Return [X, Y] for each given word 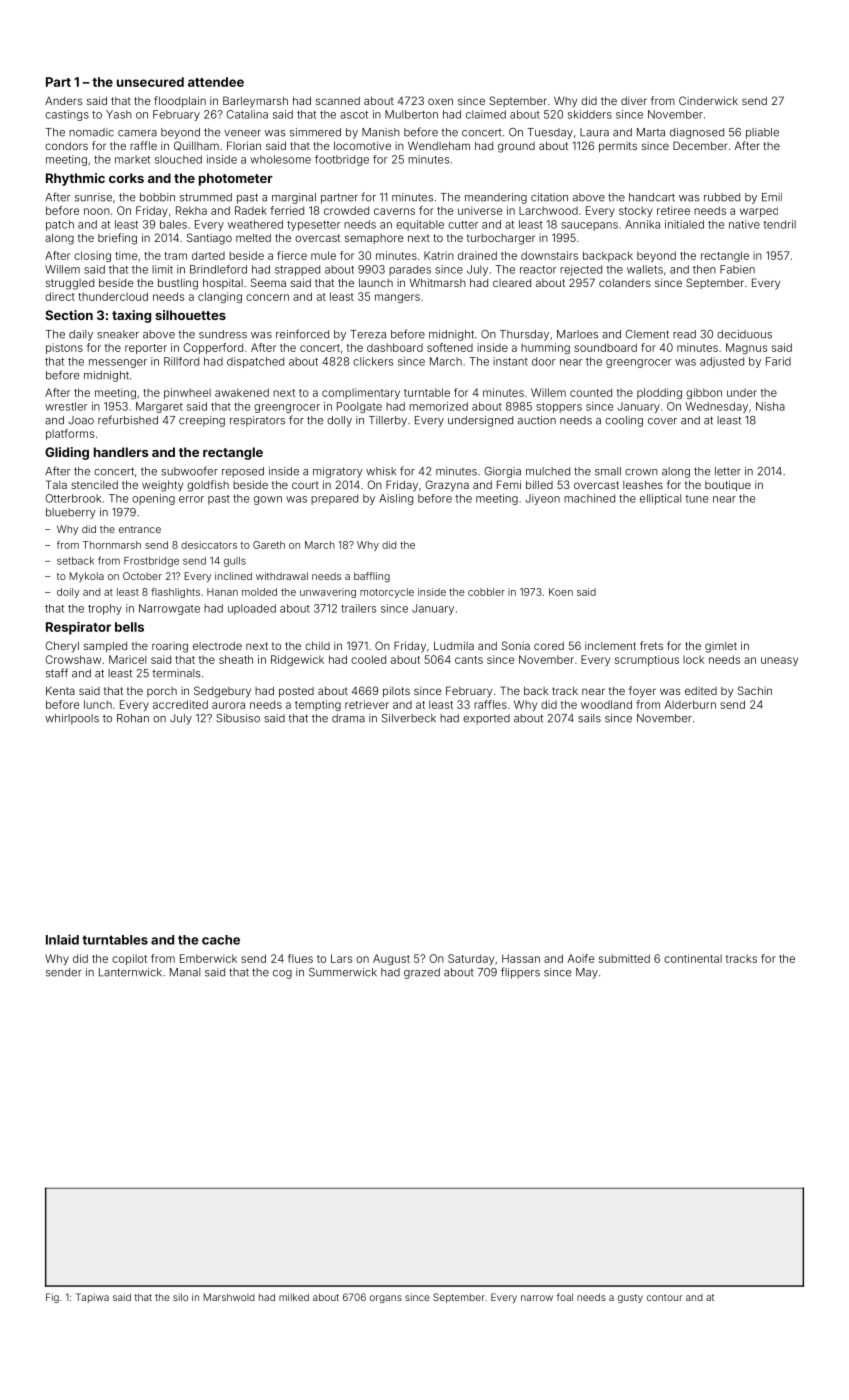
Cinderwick [708, 100]
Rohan [133, 718]
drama [348, 718]
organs [386, 1299]
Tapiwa [92, 1298]
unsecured [150, 82]
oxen [440, 101]
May [587, 973]
